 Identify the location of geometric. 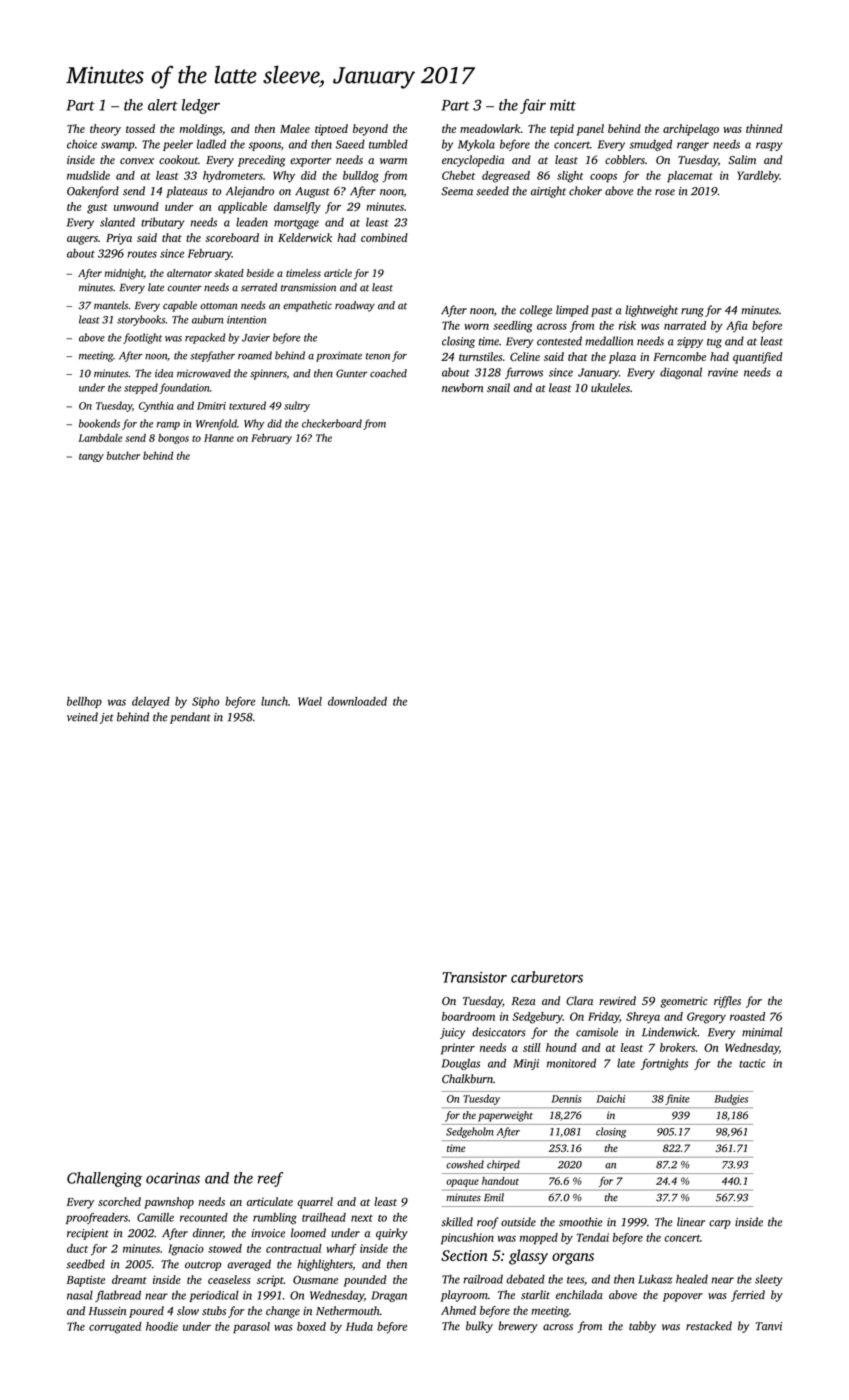
(683, 1002).
